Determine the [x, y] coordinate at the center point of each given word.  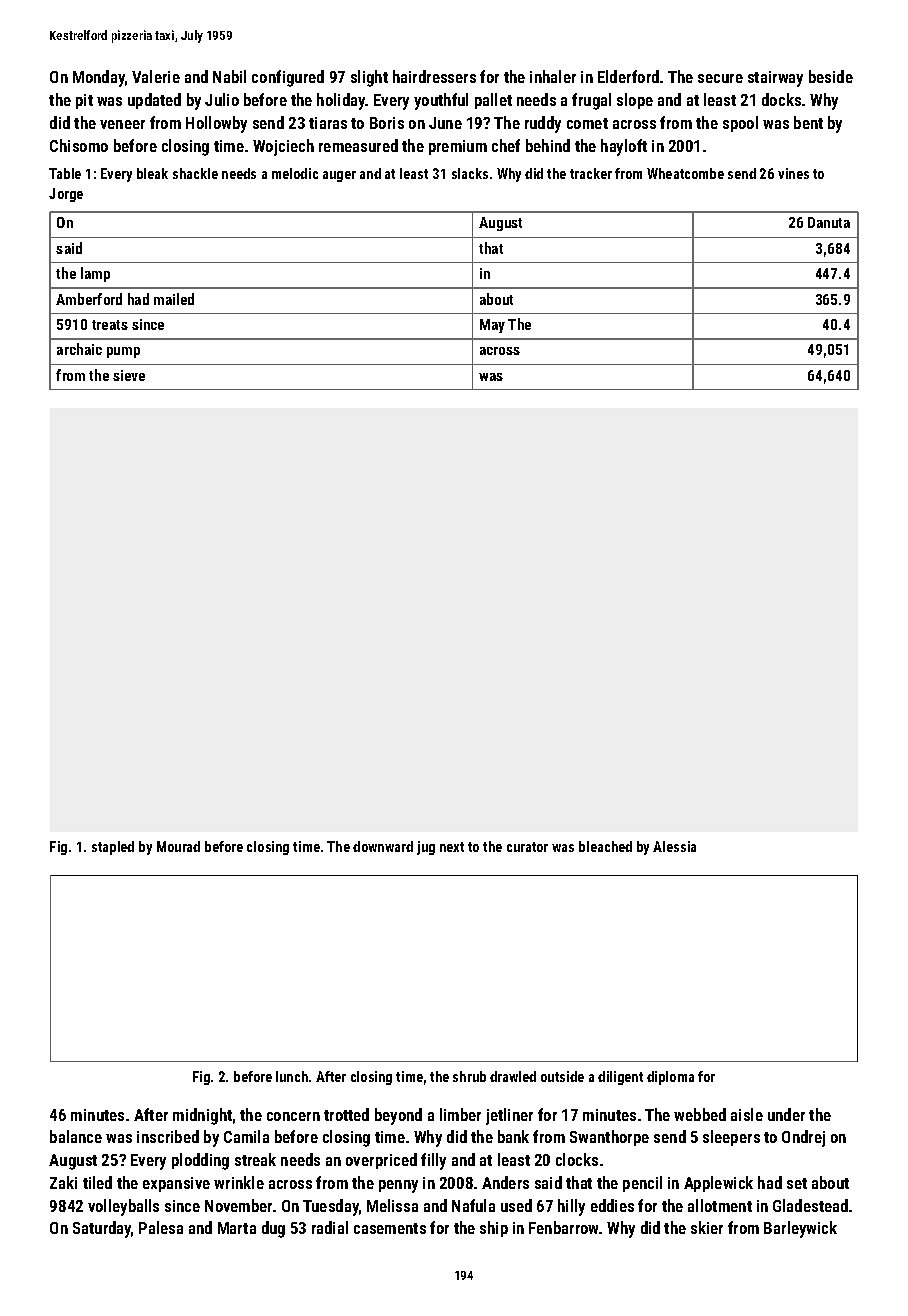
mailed [174, 299]
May [492, 326]
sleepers [731, 1138]
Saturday [102, 1229]
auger [339, 176]
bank [513, 1136]
